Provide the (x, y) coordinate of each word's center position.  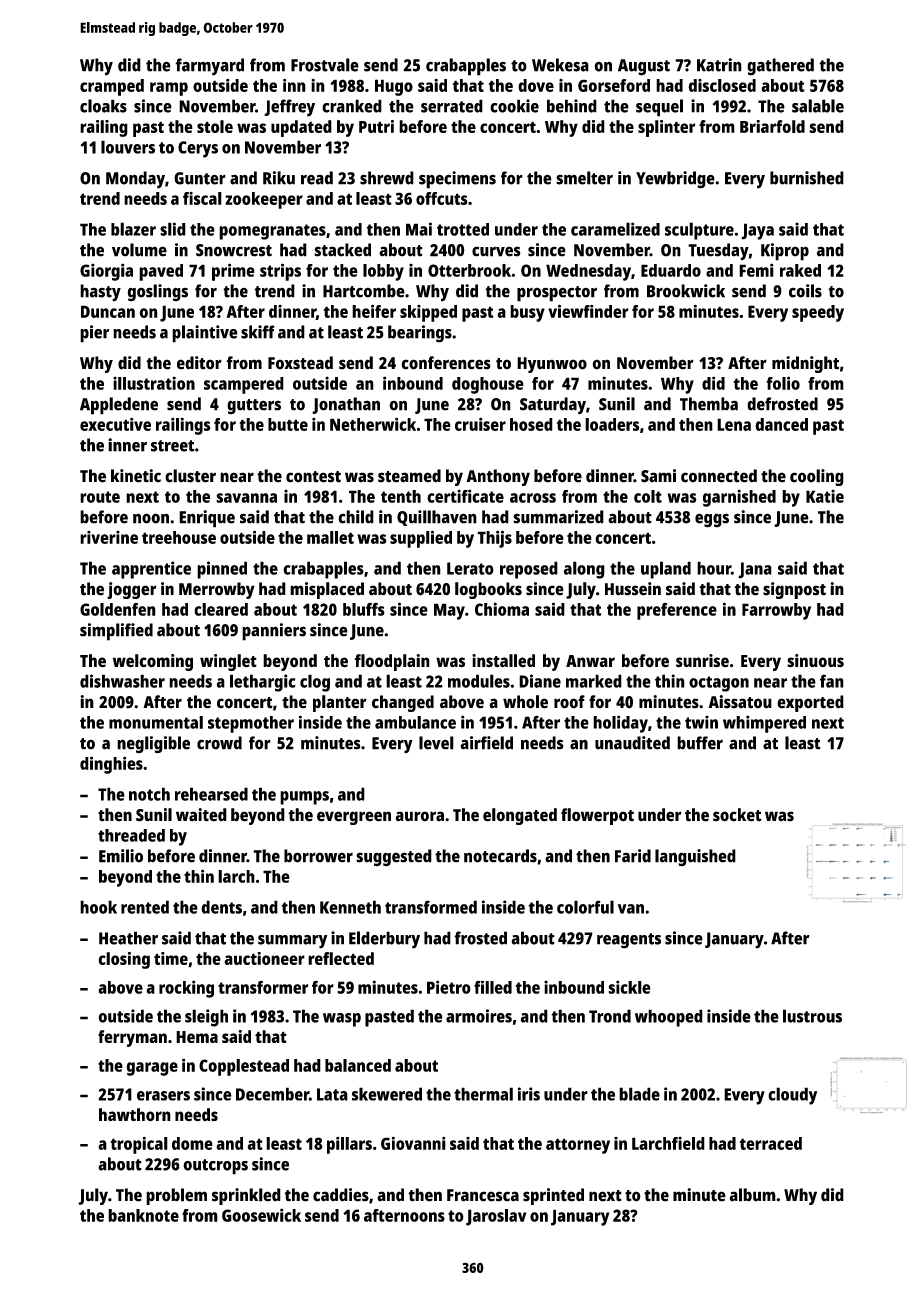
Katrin (719, 65)
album (752, 1195)
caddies (341, 1195)
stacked (342, 250)
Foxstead (300, 363)
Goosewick (261, 1215)
